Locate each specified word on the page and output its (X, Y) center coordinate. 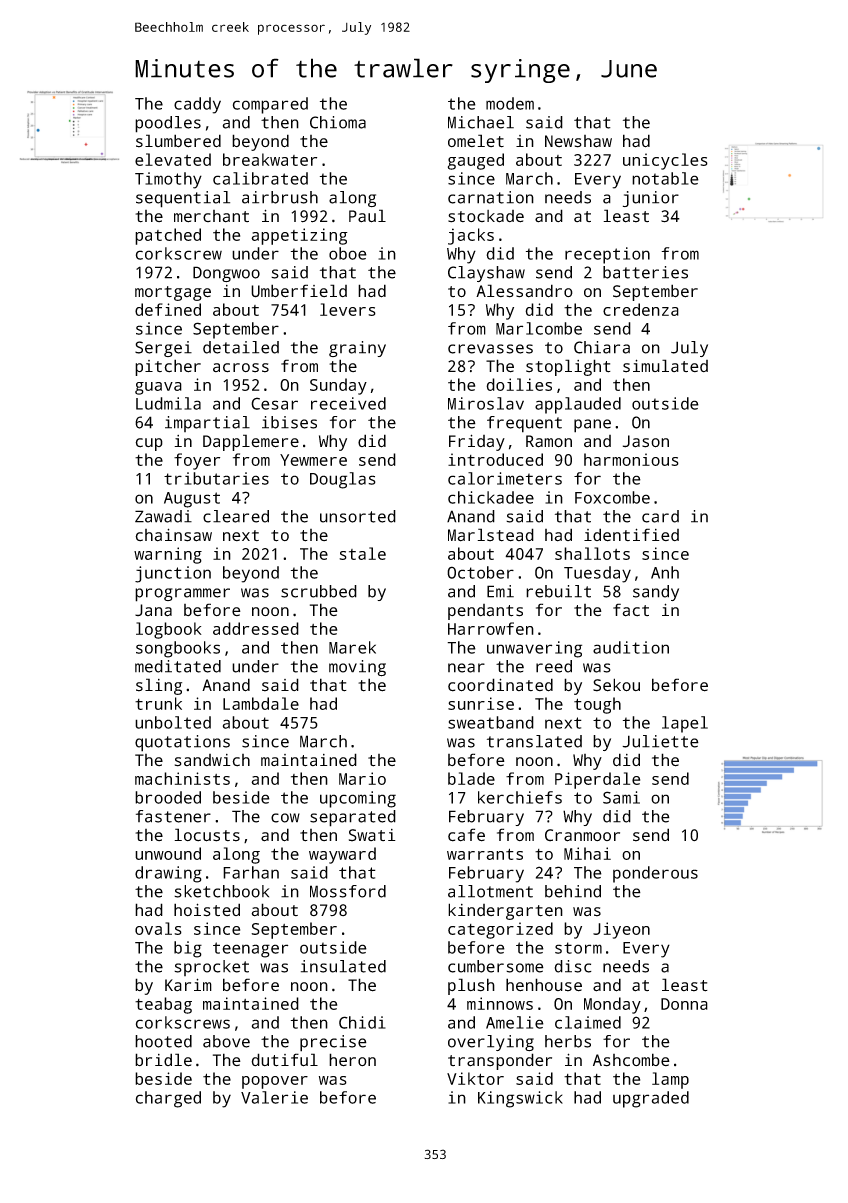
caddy (197, 105)
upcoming (358, 799)
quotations (182, 743)
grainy (357, 349)
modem (510, 103)
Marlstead (491, 535)
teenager (250, 950)
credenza (641, 309)
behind (573, 891)
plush (471, 986)
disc (573, 966)
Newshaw (578, 141)
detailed (241, 347)
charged (168, 1099)
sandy (656, 593)
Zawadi (163, 516)
